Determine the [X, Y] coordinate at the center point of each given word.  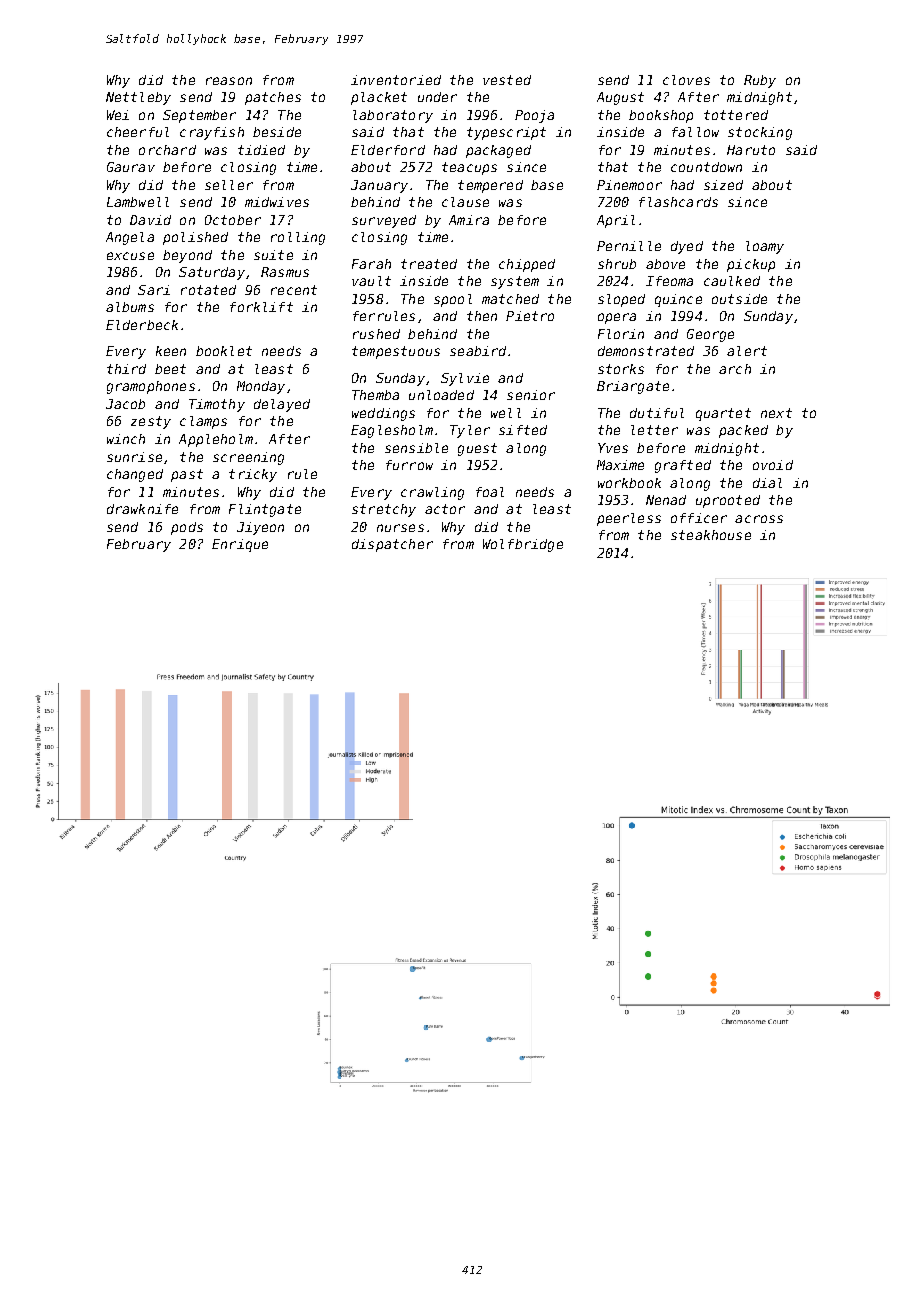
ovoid [773, 465]
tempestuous [396, 352]
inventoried [396, 80]
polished [195, 238]
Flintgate [265, 510]
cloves [686, 80]
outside [739, 299]
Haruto [751, 150]
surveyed [384, 221]
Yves [613, 448]
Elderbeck [142, 325]
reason [229, 81]
